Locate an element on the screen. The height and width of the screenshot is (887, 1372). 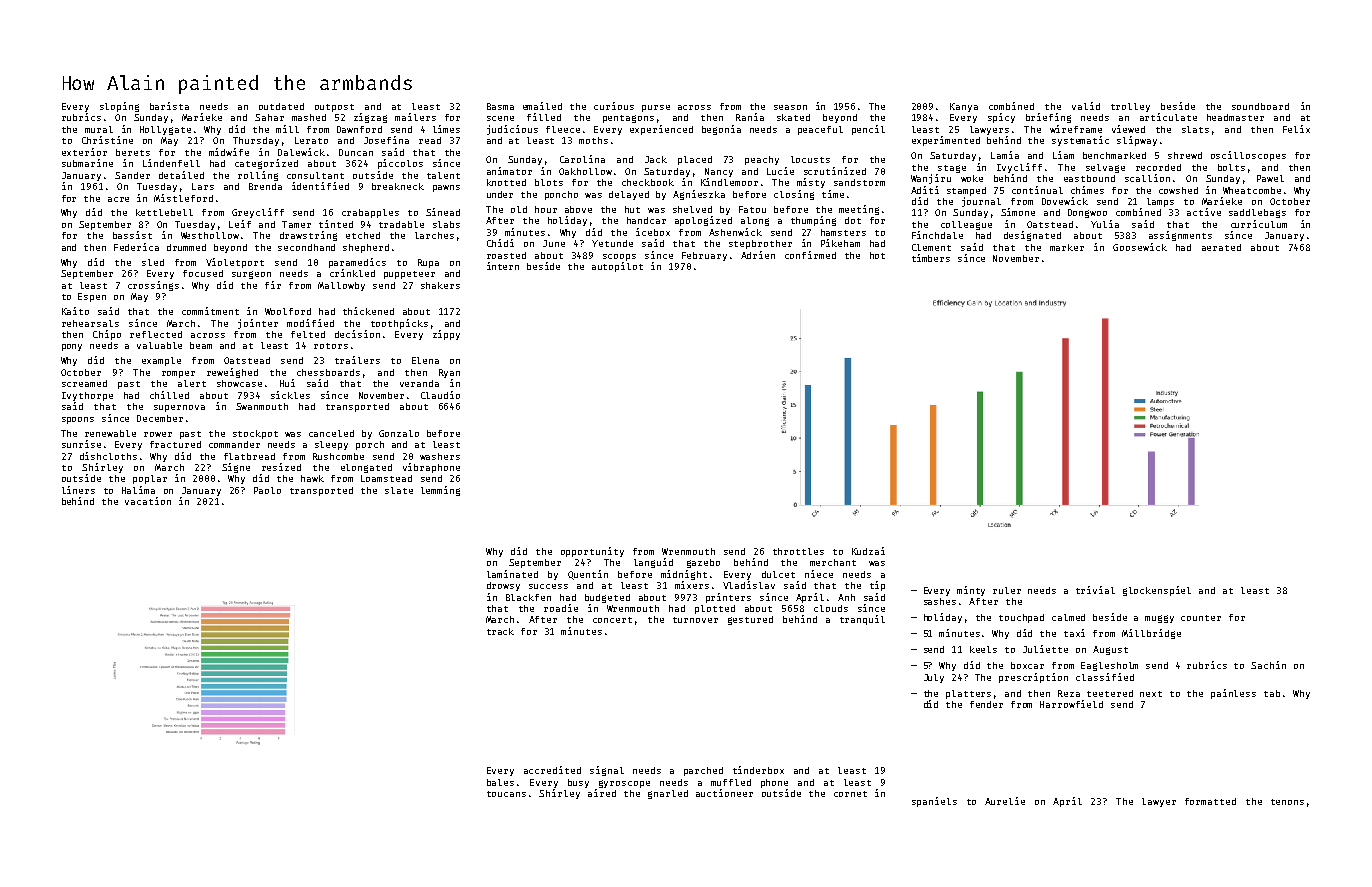
valid is located at coordinates (1086, 106).
